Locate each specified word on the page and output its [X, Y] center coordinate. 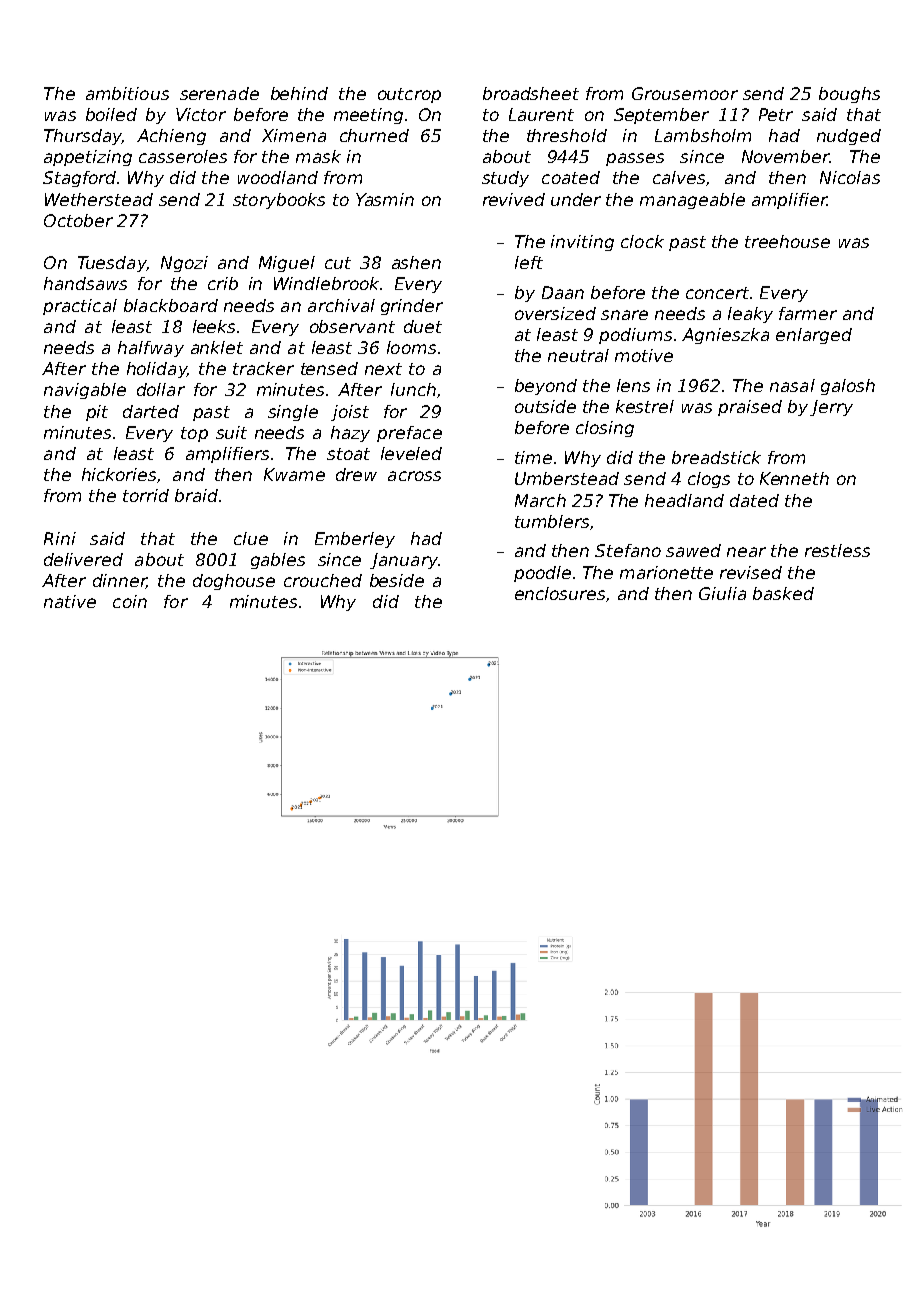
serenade [219, 93]
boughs [849, 95]
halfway [151, 349]
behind [299, 93]
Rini [60, 538]
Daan [563, 292]
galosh [848, 387]
